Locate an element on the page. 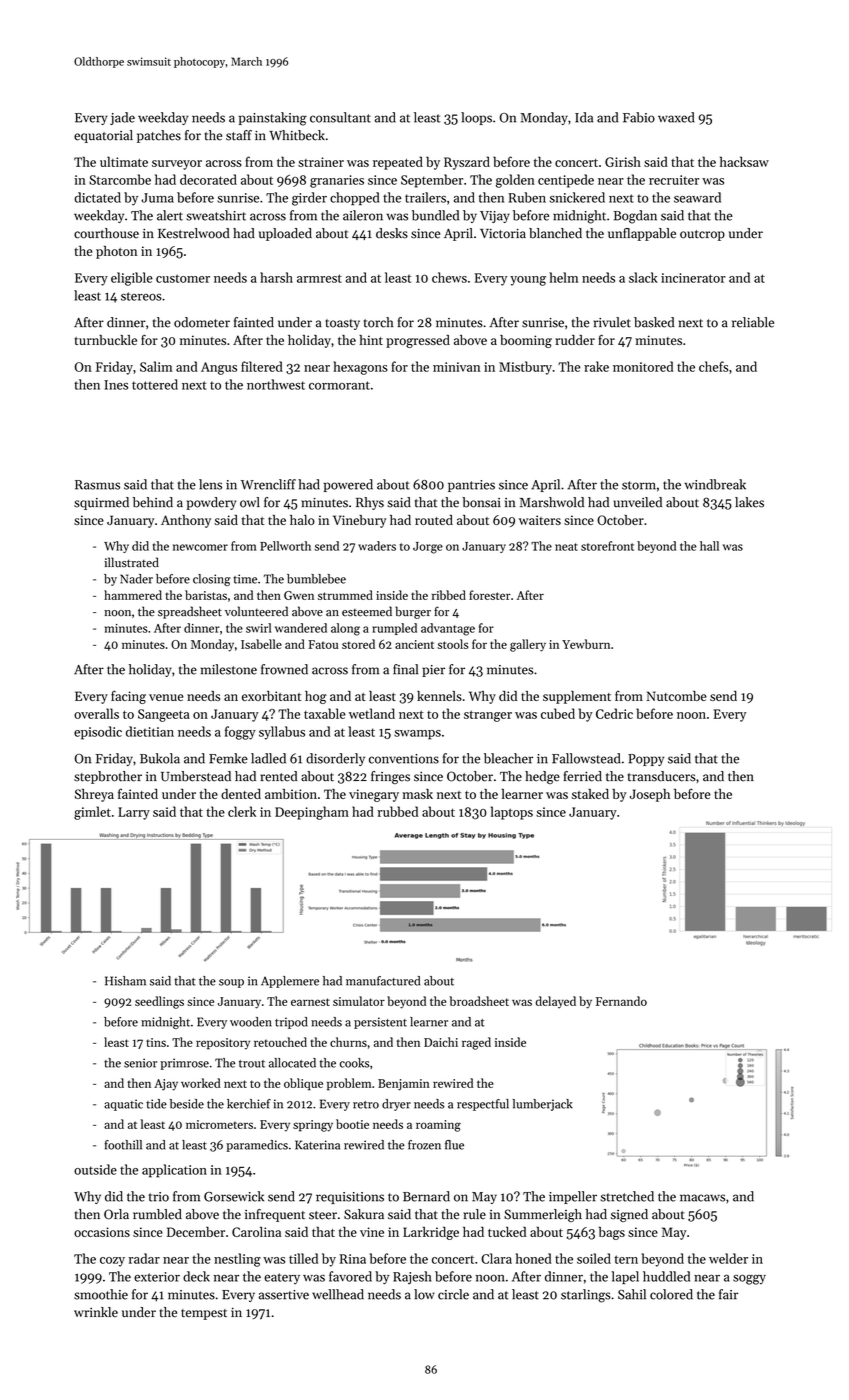 Image resolution: width=849 pixels, height=1400 pixels. Larry is located at coordinates (134, 813).
